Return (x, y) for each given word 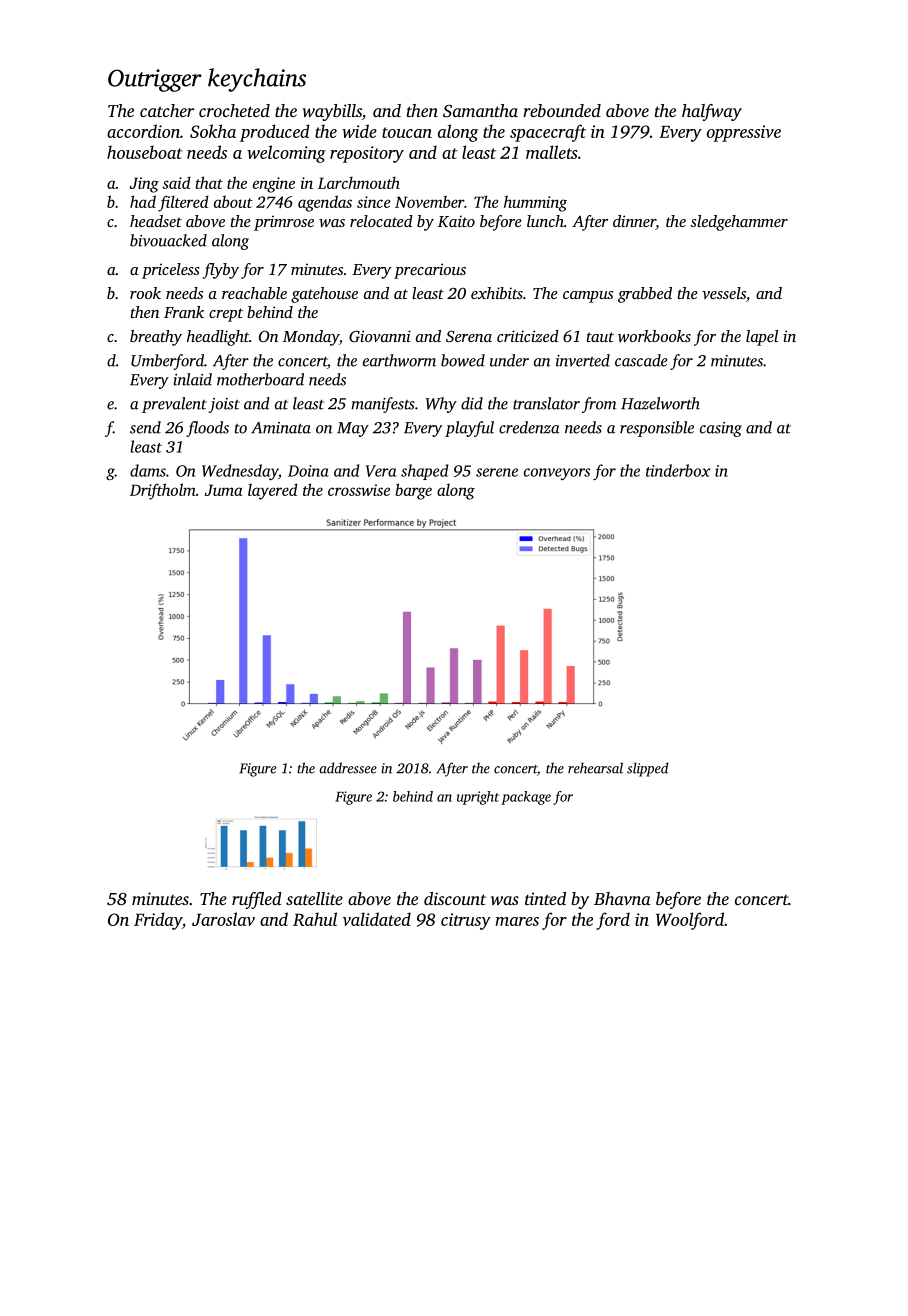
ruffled (257, 900)
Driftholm (163, 491)
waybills (332, 112)
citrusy (466, 921)
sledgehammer (739, 223)
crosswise (359, 490)
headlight (218, 338)
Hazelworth (660, 403)
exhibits (497, 293)
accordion (143, 131)
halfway (712, 112)
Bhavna (622, 898)
